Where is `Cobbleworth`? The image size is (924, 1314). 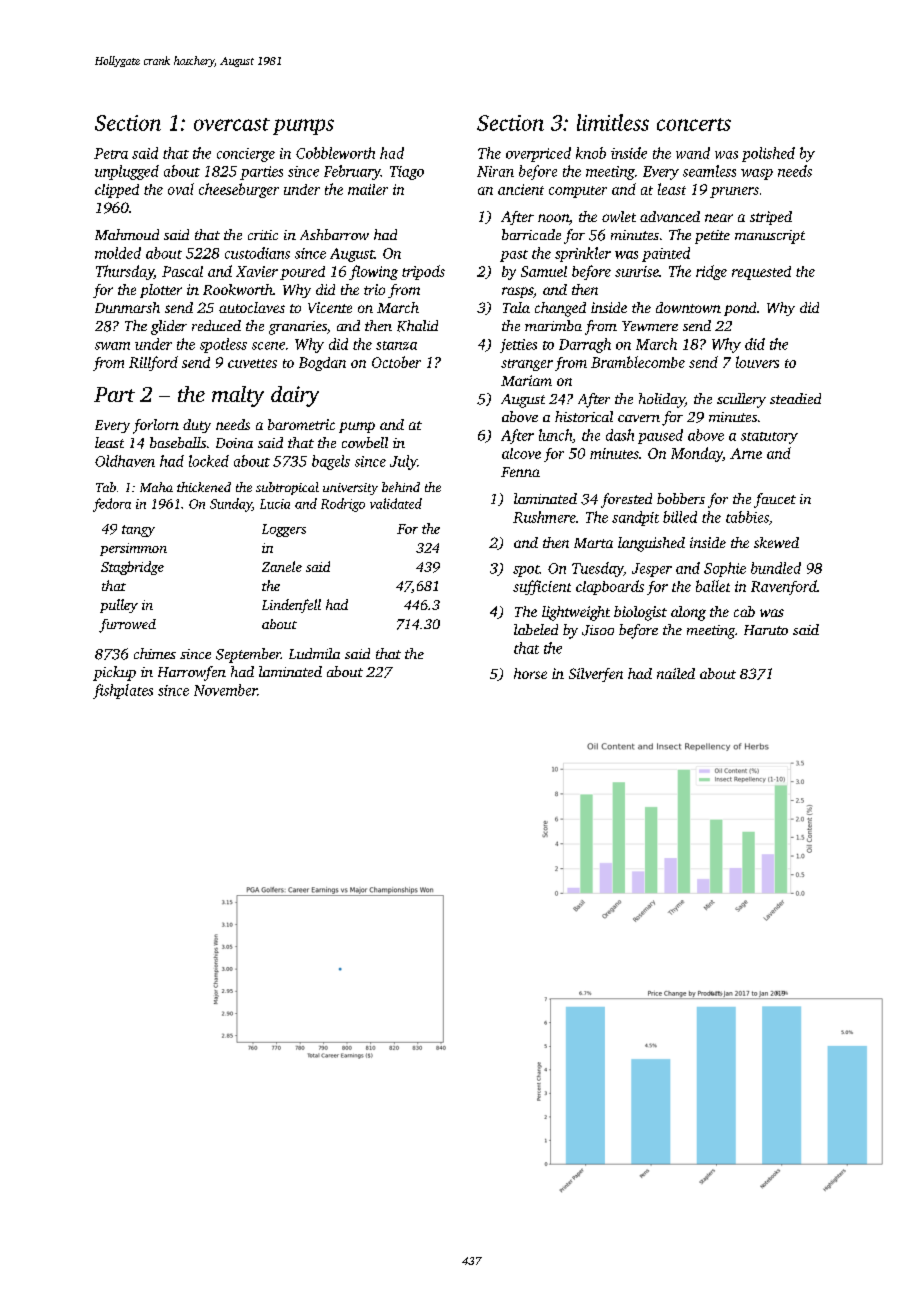 Cobbleworth is located at coordinates (335, 153).
